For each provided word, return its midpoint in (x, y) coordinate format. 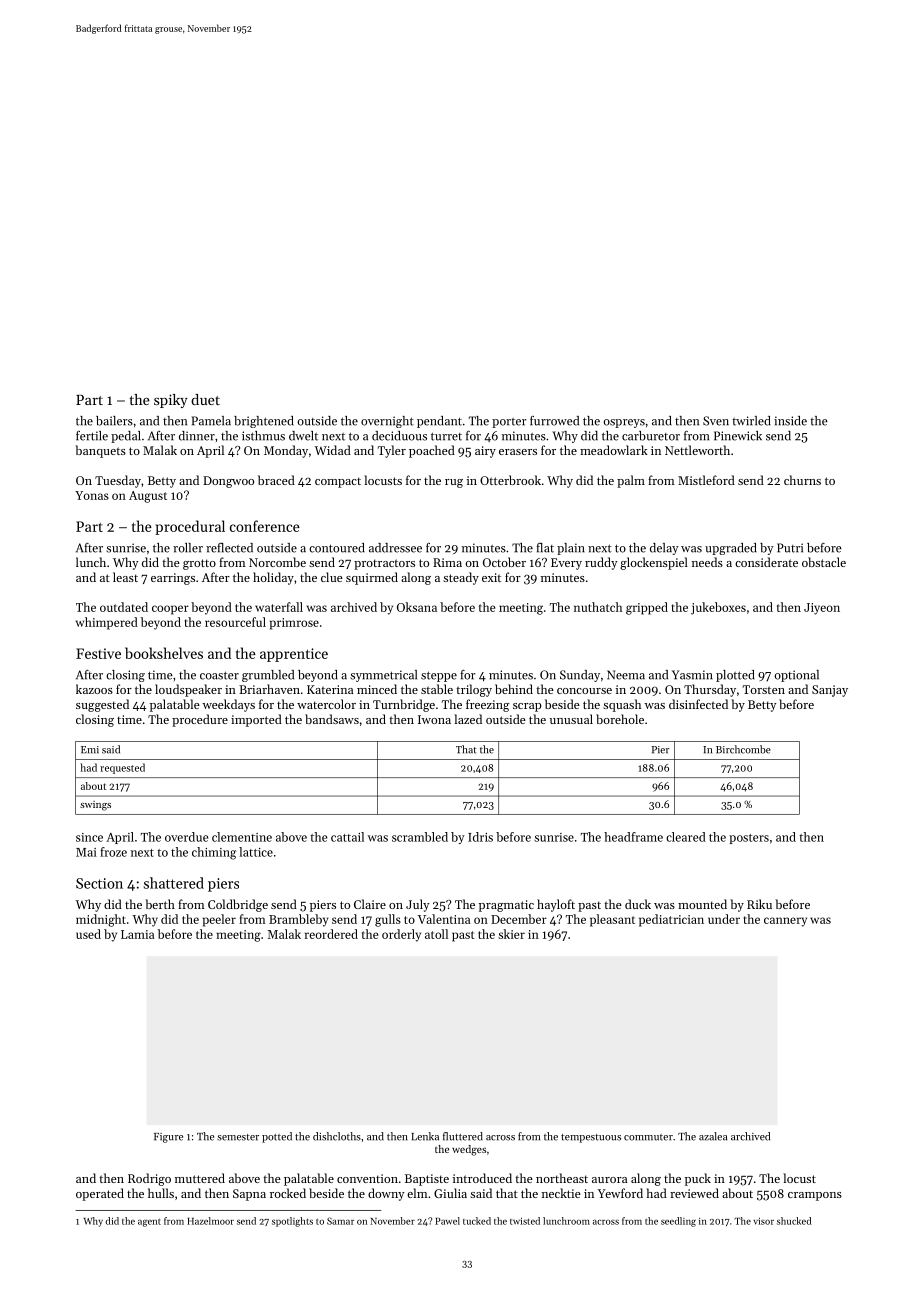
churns (802, 480)
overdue (186, 837)
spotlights (292, 1222)
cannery (785, 922)
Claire (370, 904)
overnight (387, 422)
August (148, 497)
